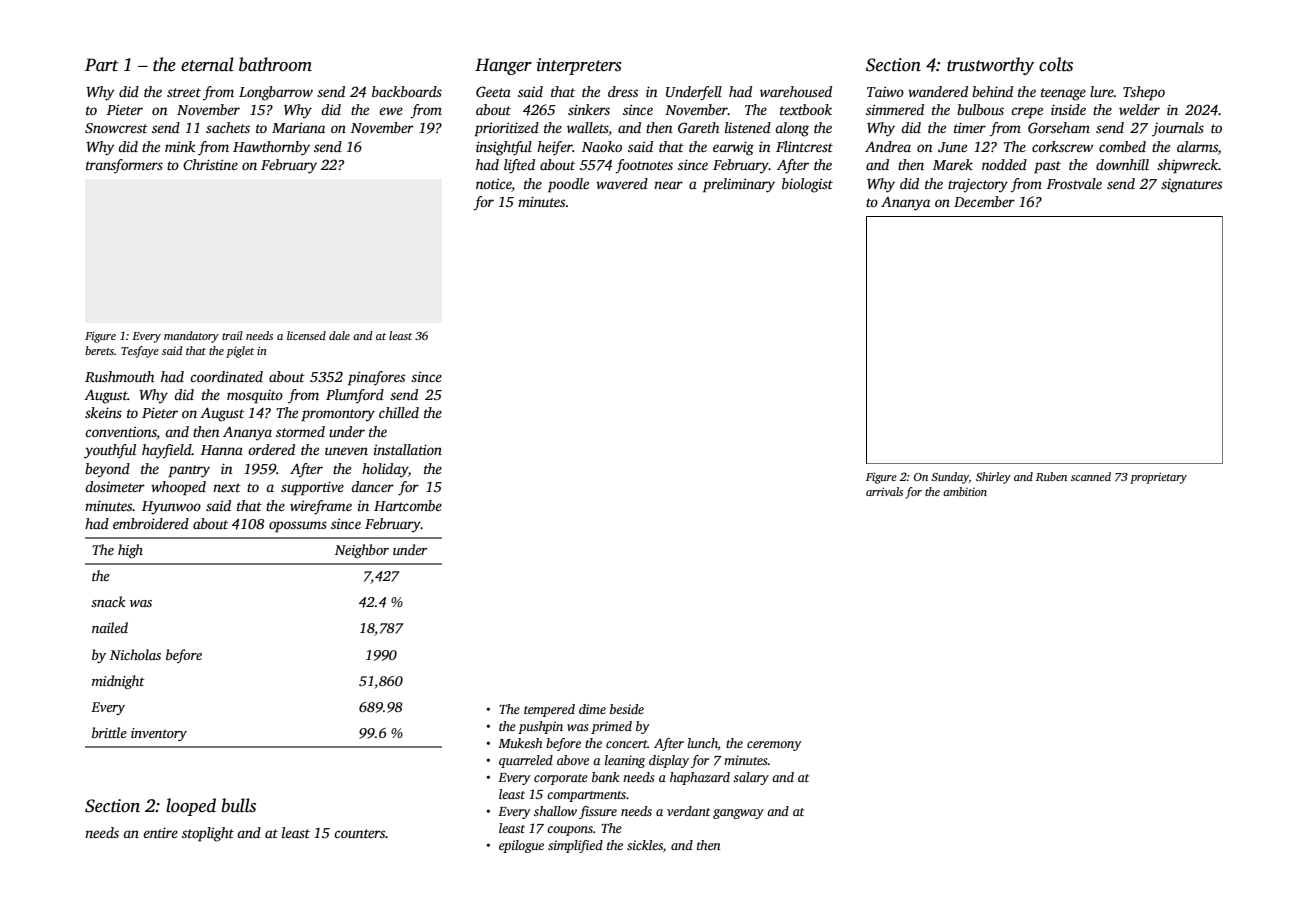  I want to click on mandatory, so click(191, 337).
